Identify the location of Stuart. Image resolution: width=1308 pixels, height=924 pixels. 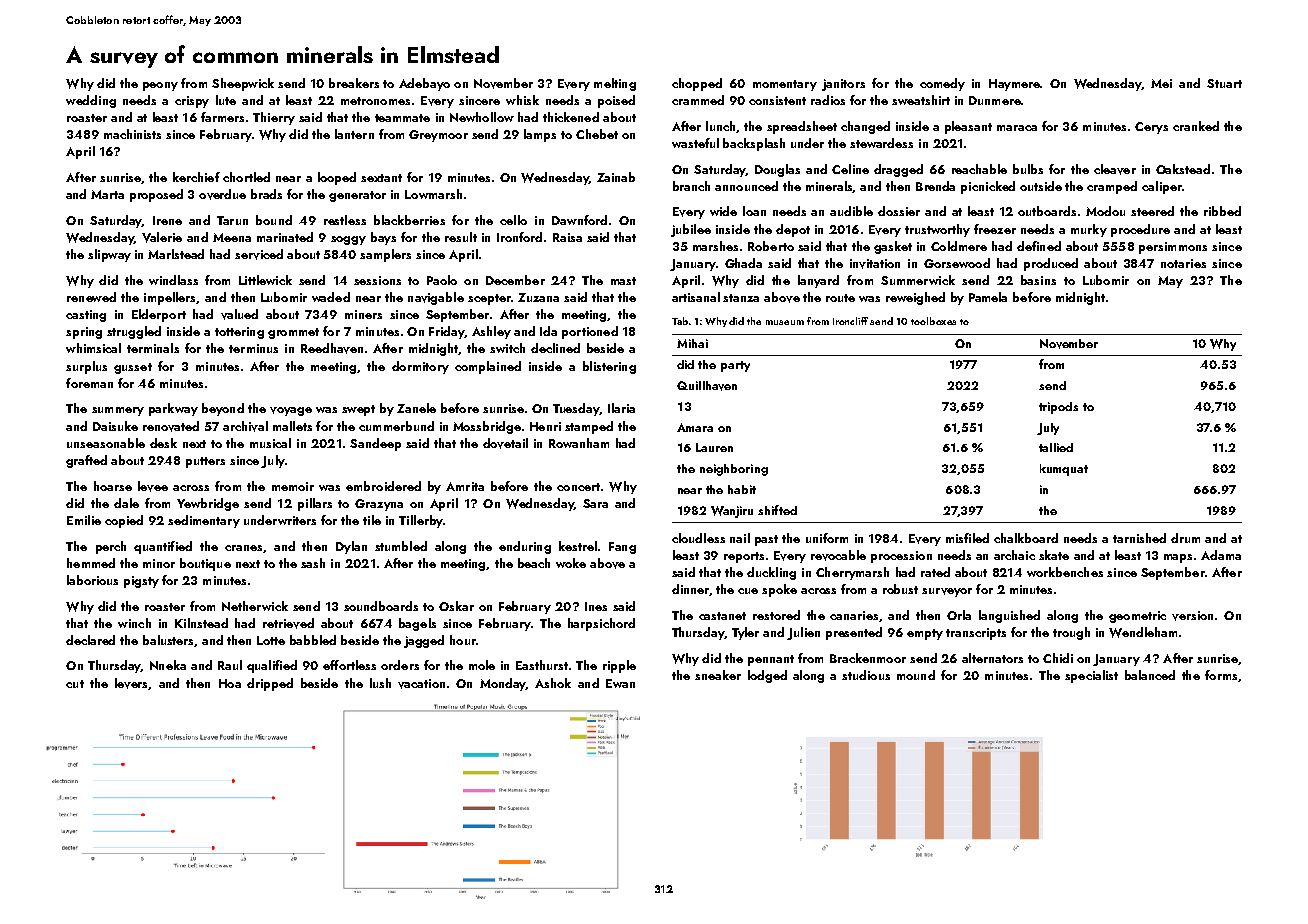
(1224, 83).
